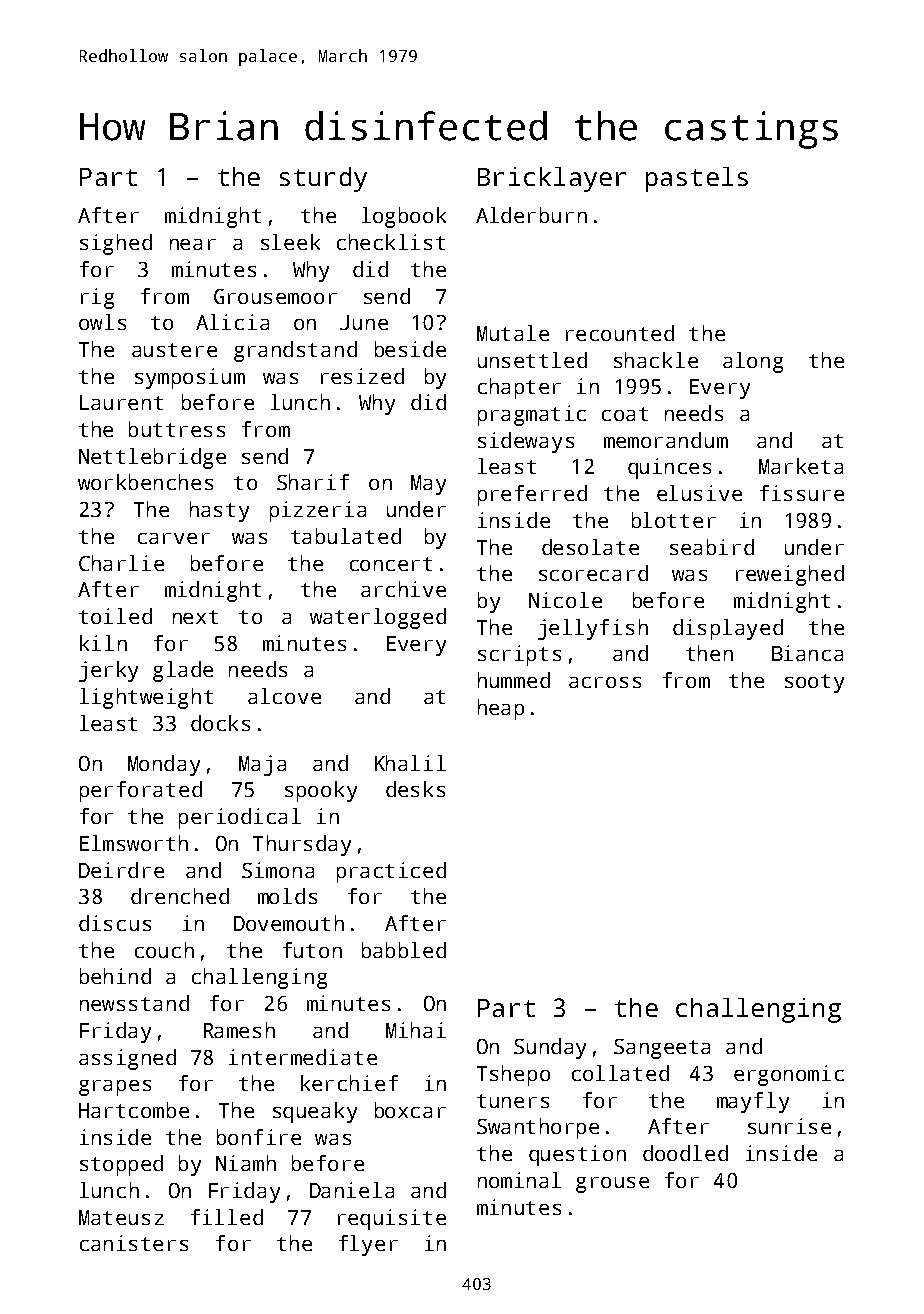 The width and height of the screenshot is (924, 1314). What do you see at coordinates (620, 1073) in the screenshot?
I see `collated` at bounding box center [620, 1073].
